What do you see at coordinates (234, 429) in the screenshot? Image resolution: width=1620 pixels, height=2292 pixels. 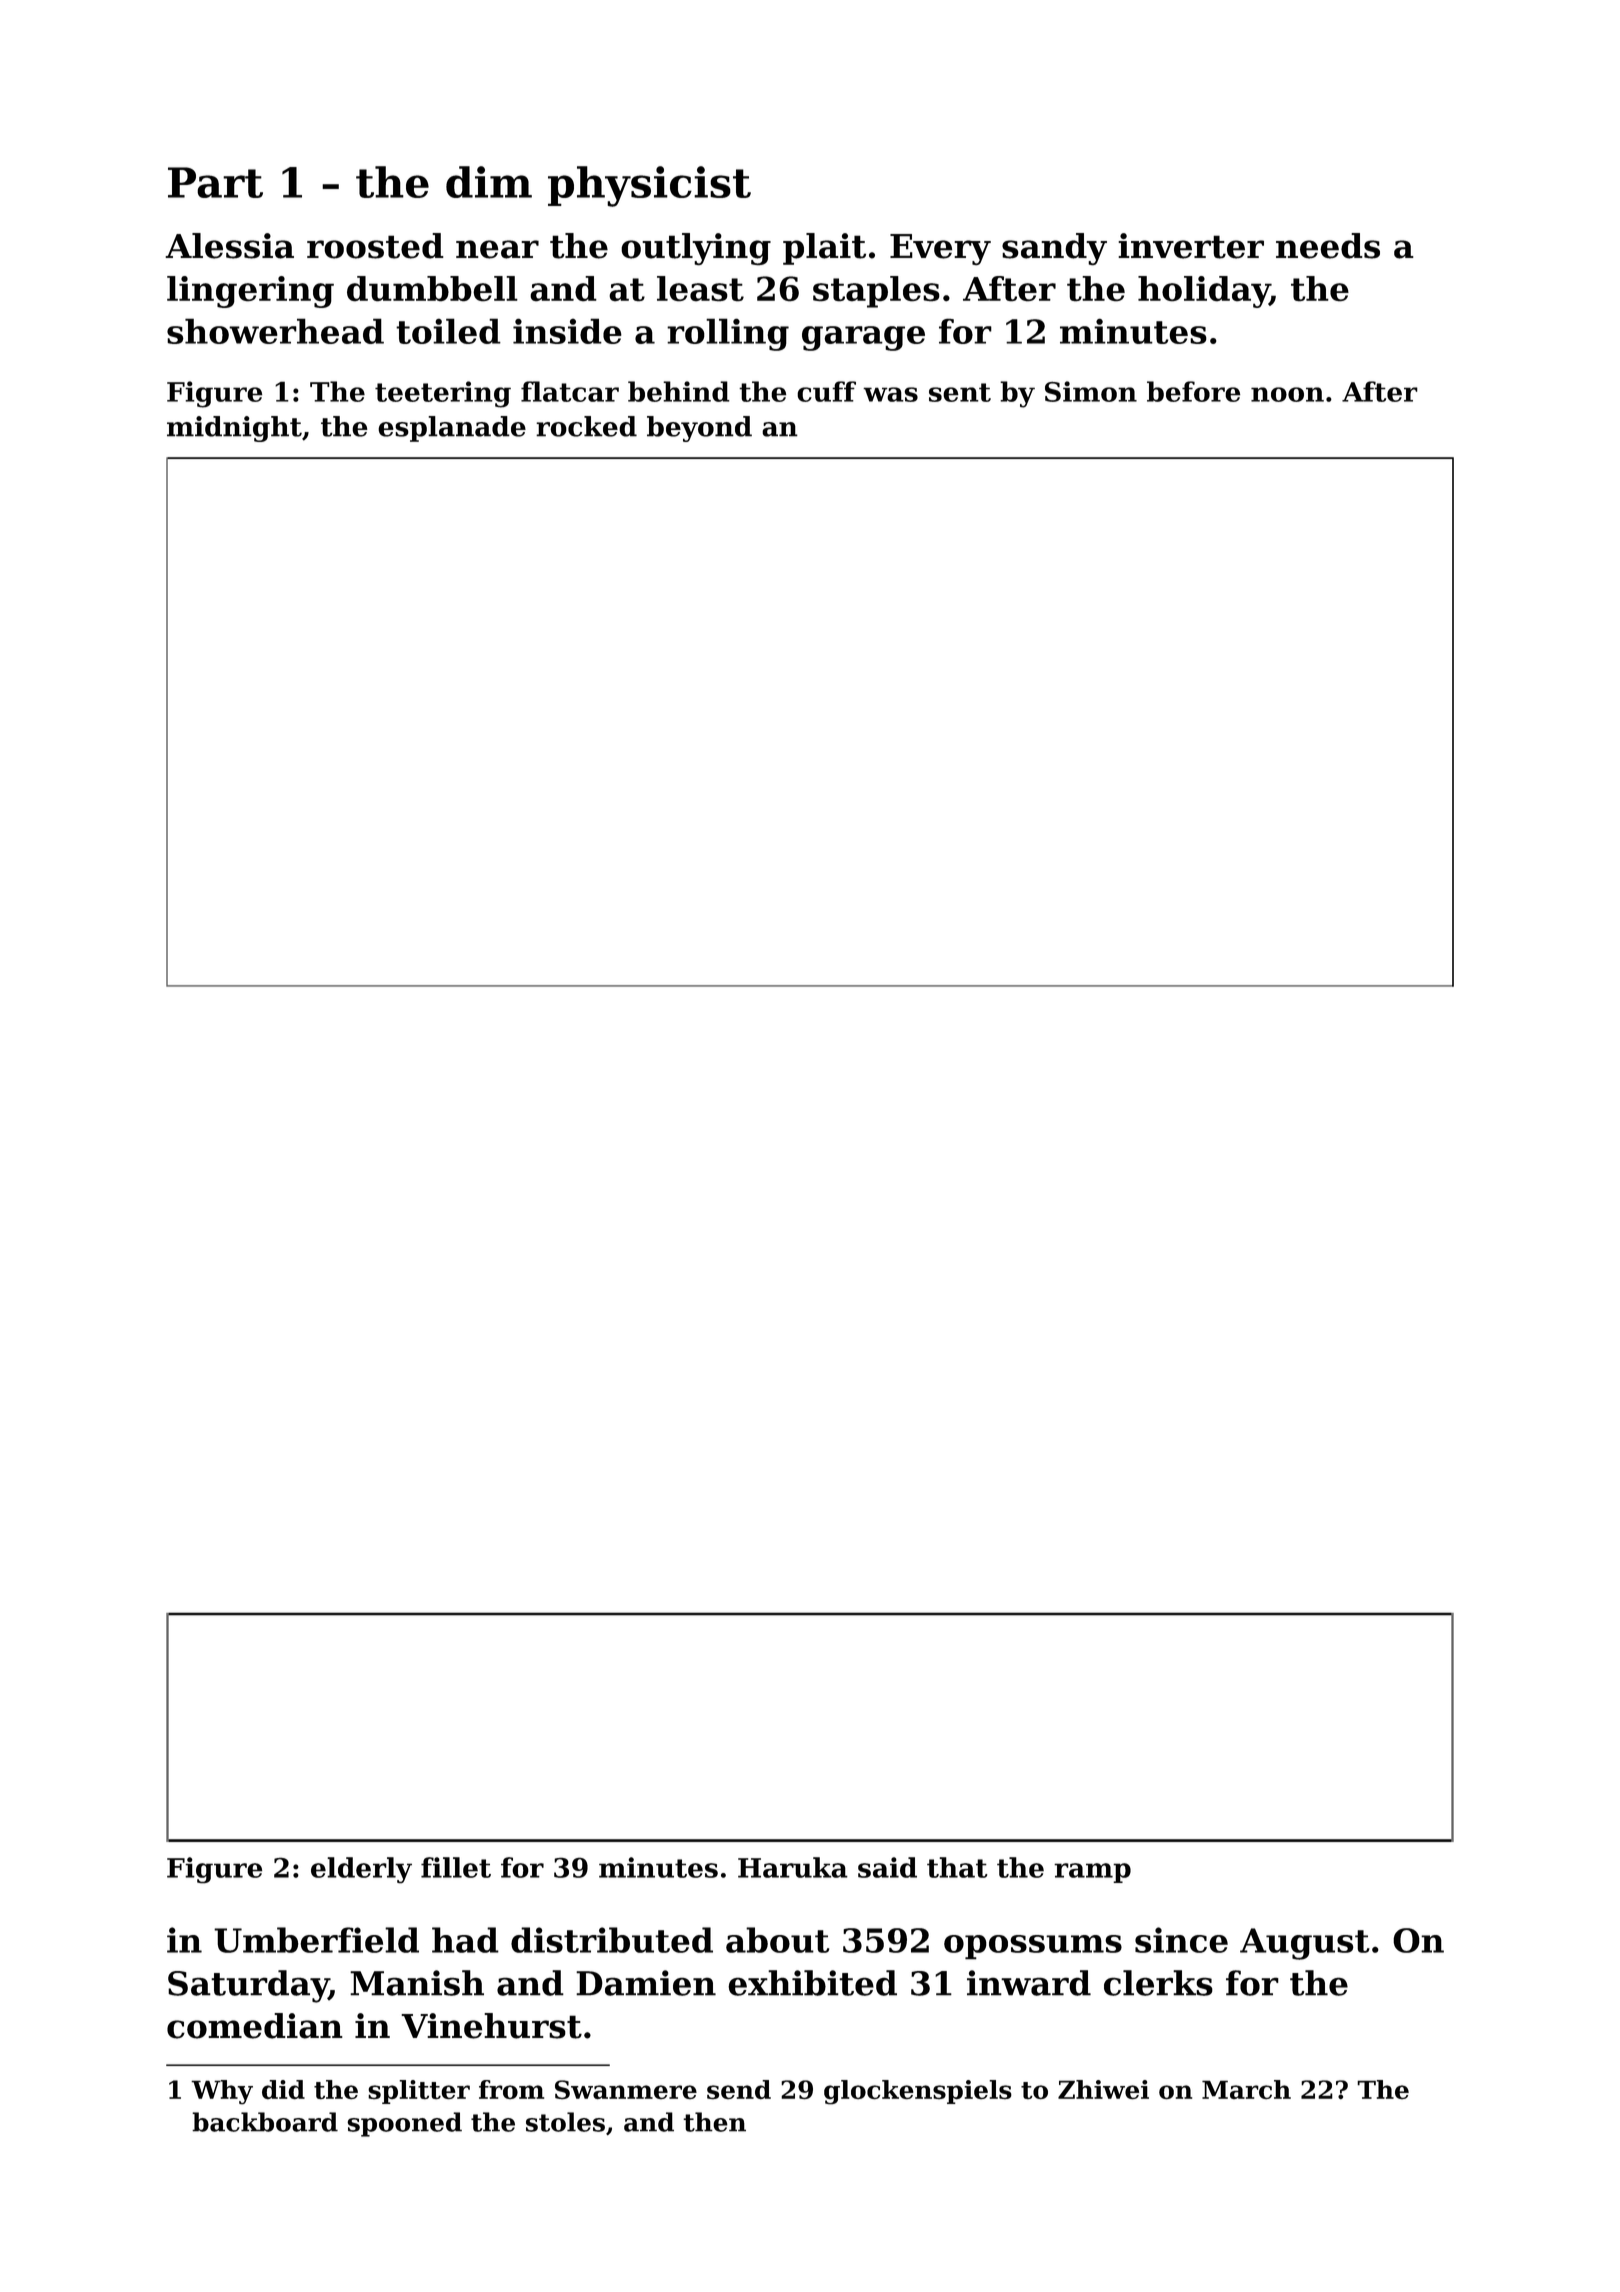 I see `midnight` at bounding box center [234, 429].
